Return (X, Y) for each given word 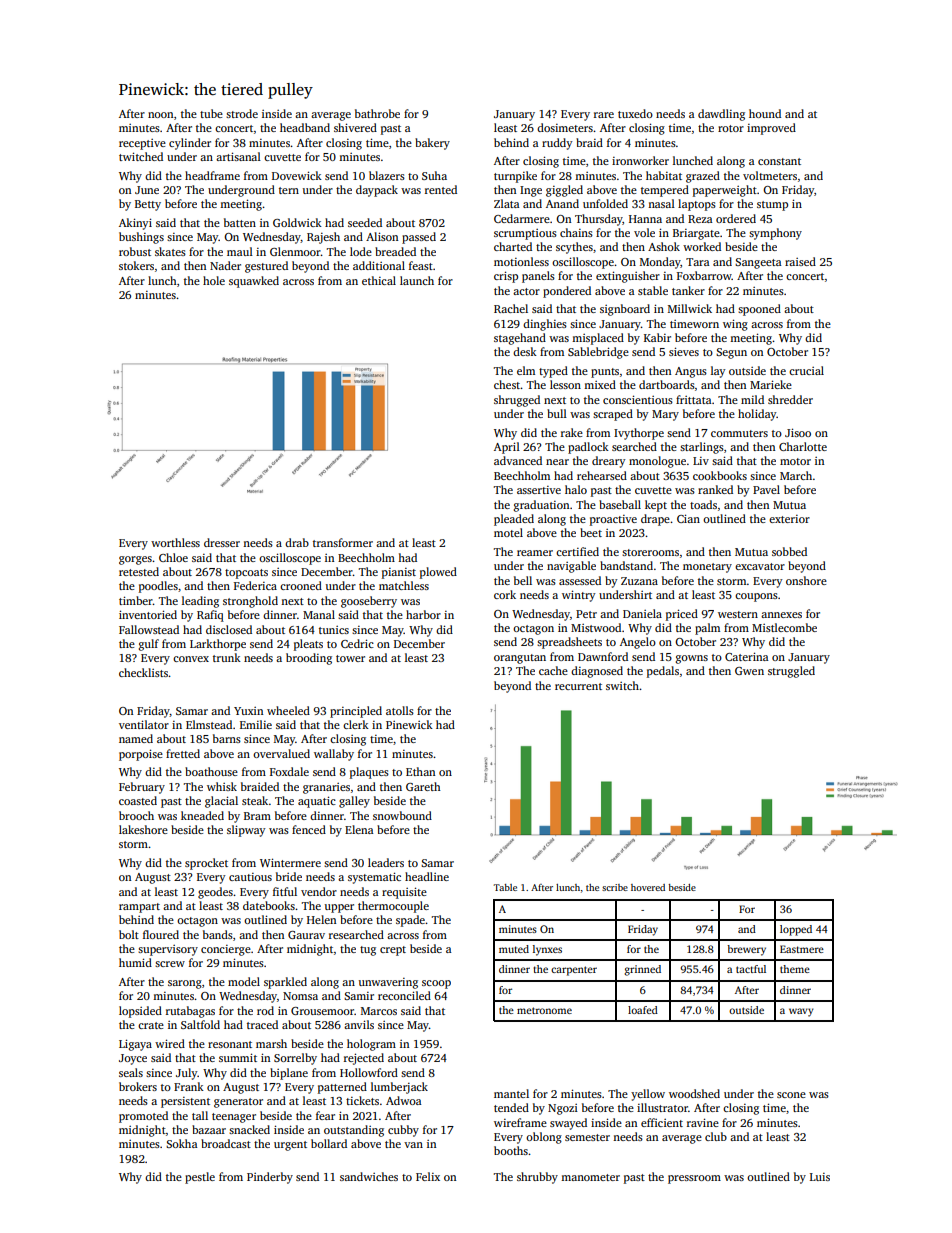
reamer (535, 553)
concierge (226, 950)
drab (297, 542)
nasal (661, 203)
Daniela (642, 613)
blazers (387, 175)
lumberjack (399, 1088)
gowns (692, 659)
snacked (249, 1129)
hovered (648, 887)
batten (240, 222)
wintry (578, 596)
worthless (175, 542)
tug (368, 951)
